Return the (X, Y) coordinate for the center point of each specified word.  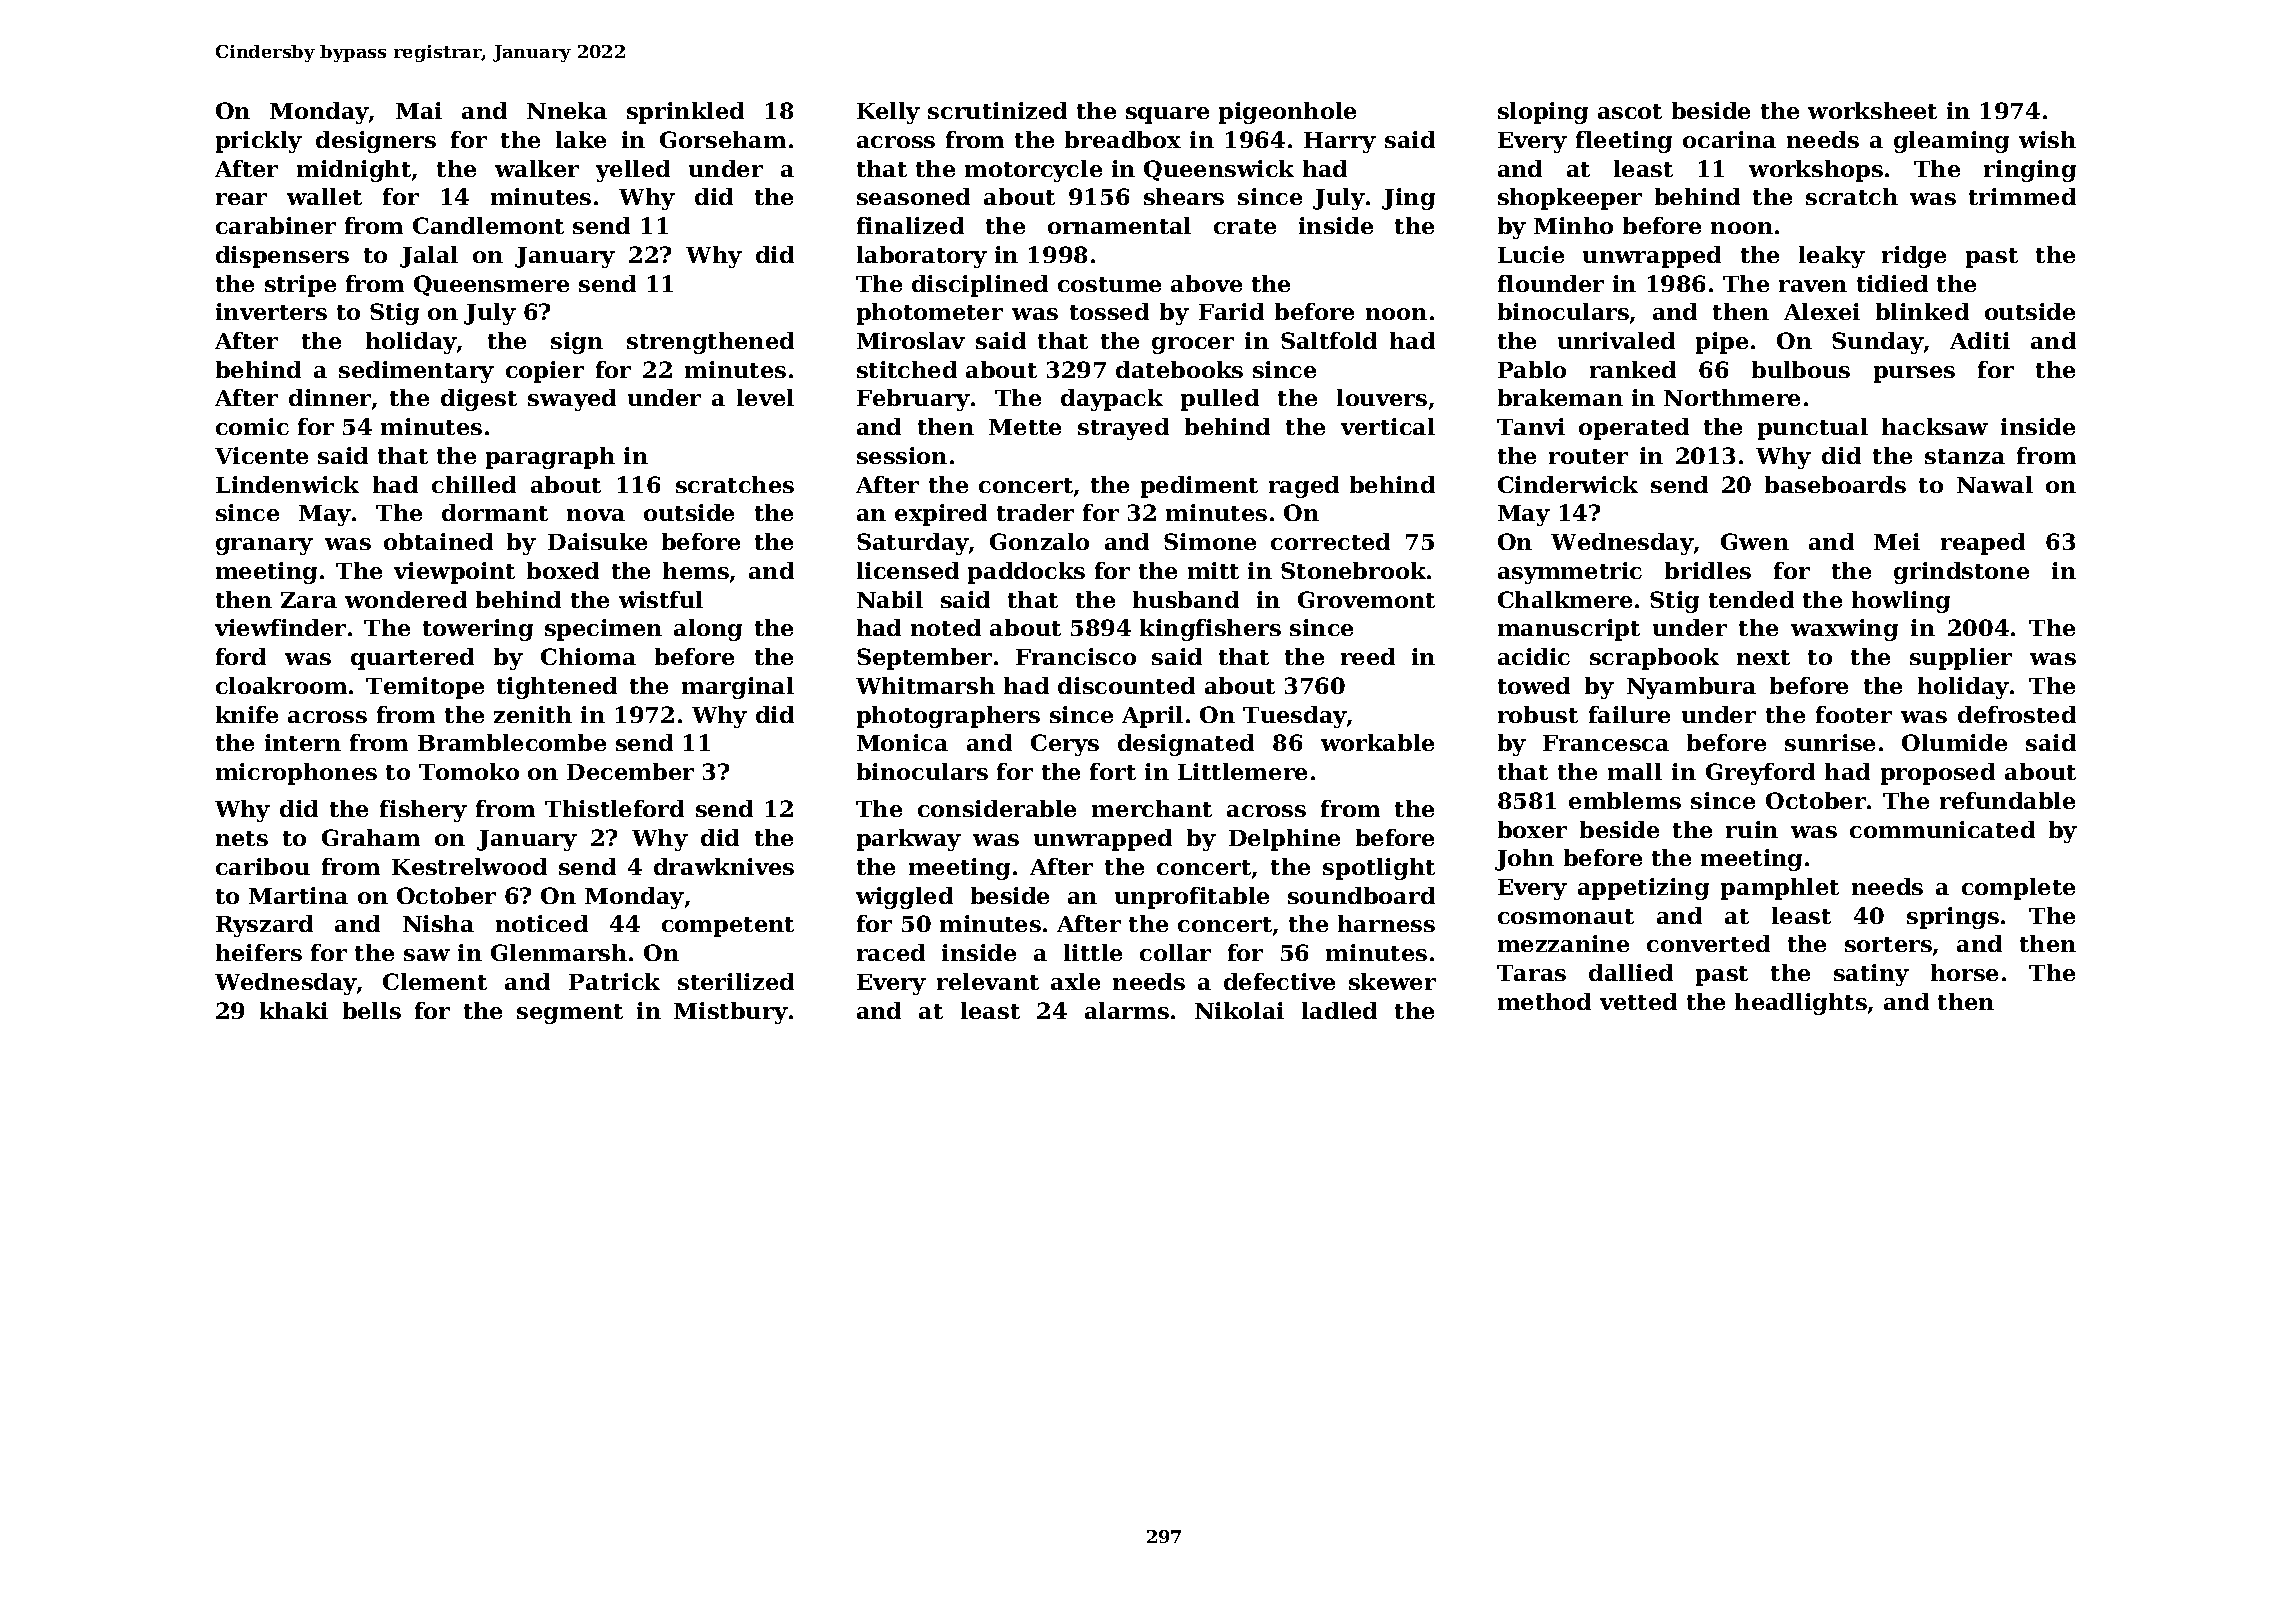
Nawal (1995, 484)
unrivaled (1616, 340)
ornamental (1119, 225)
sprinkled (685, 113)
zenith (533, 714)
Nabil (890, 599)
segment (570, 1014)
